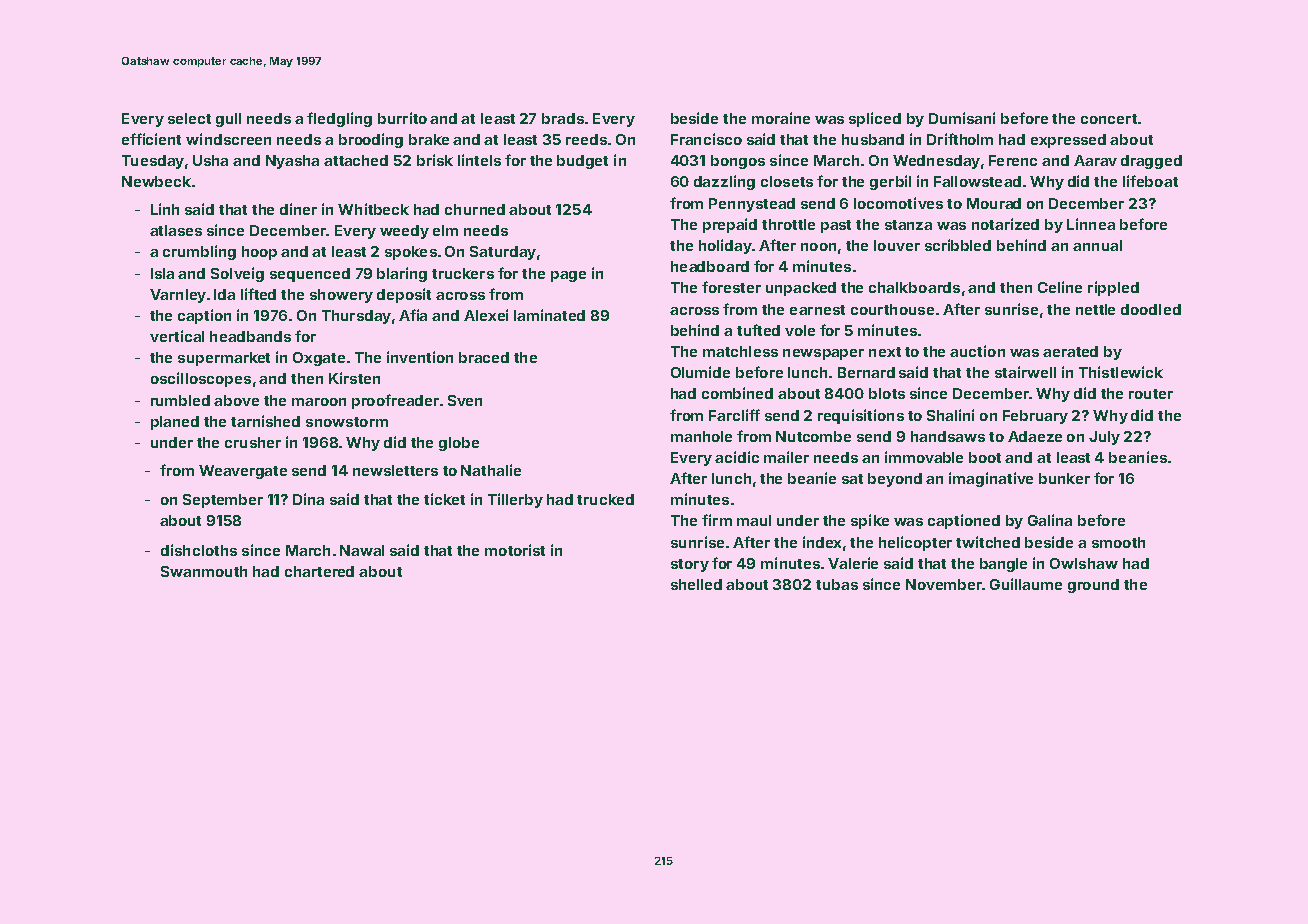 The width and height of the document is (1308, 924). What do you see at coordinates (1109, 119) in the document?
I see `concert` at bounding box center [1109, 119].
